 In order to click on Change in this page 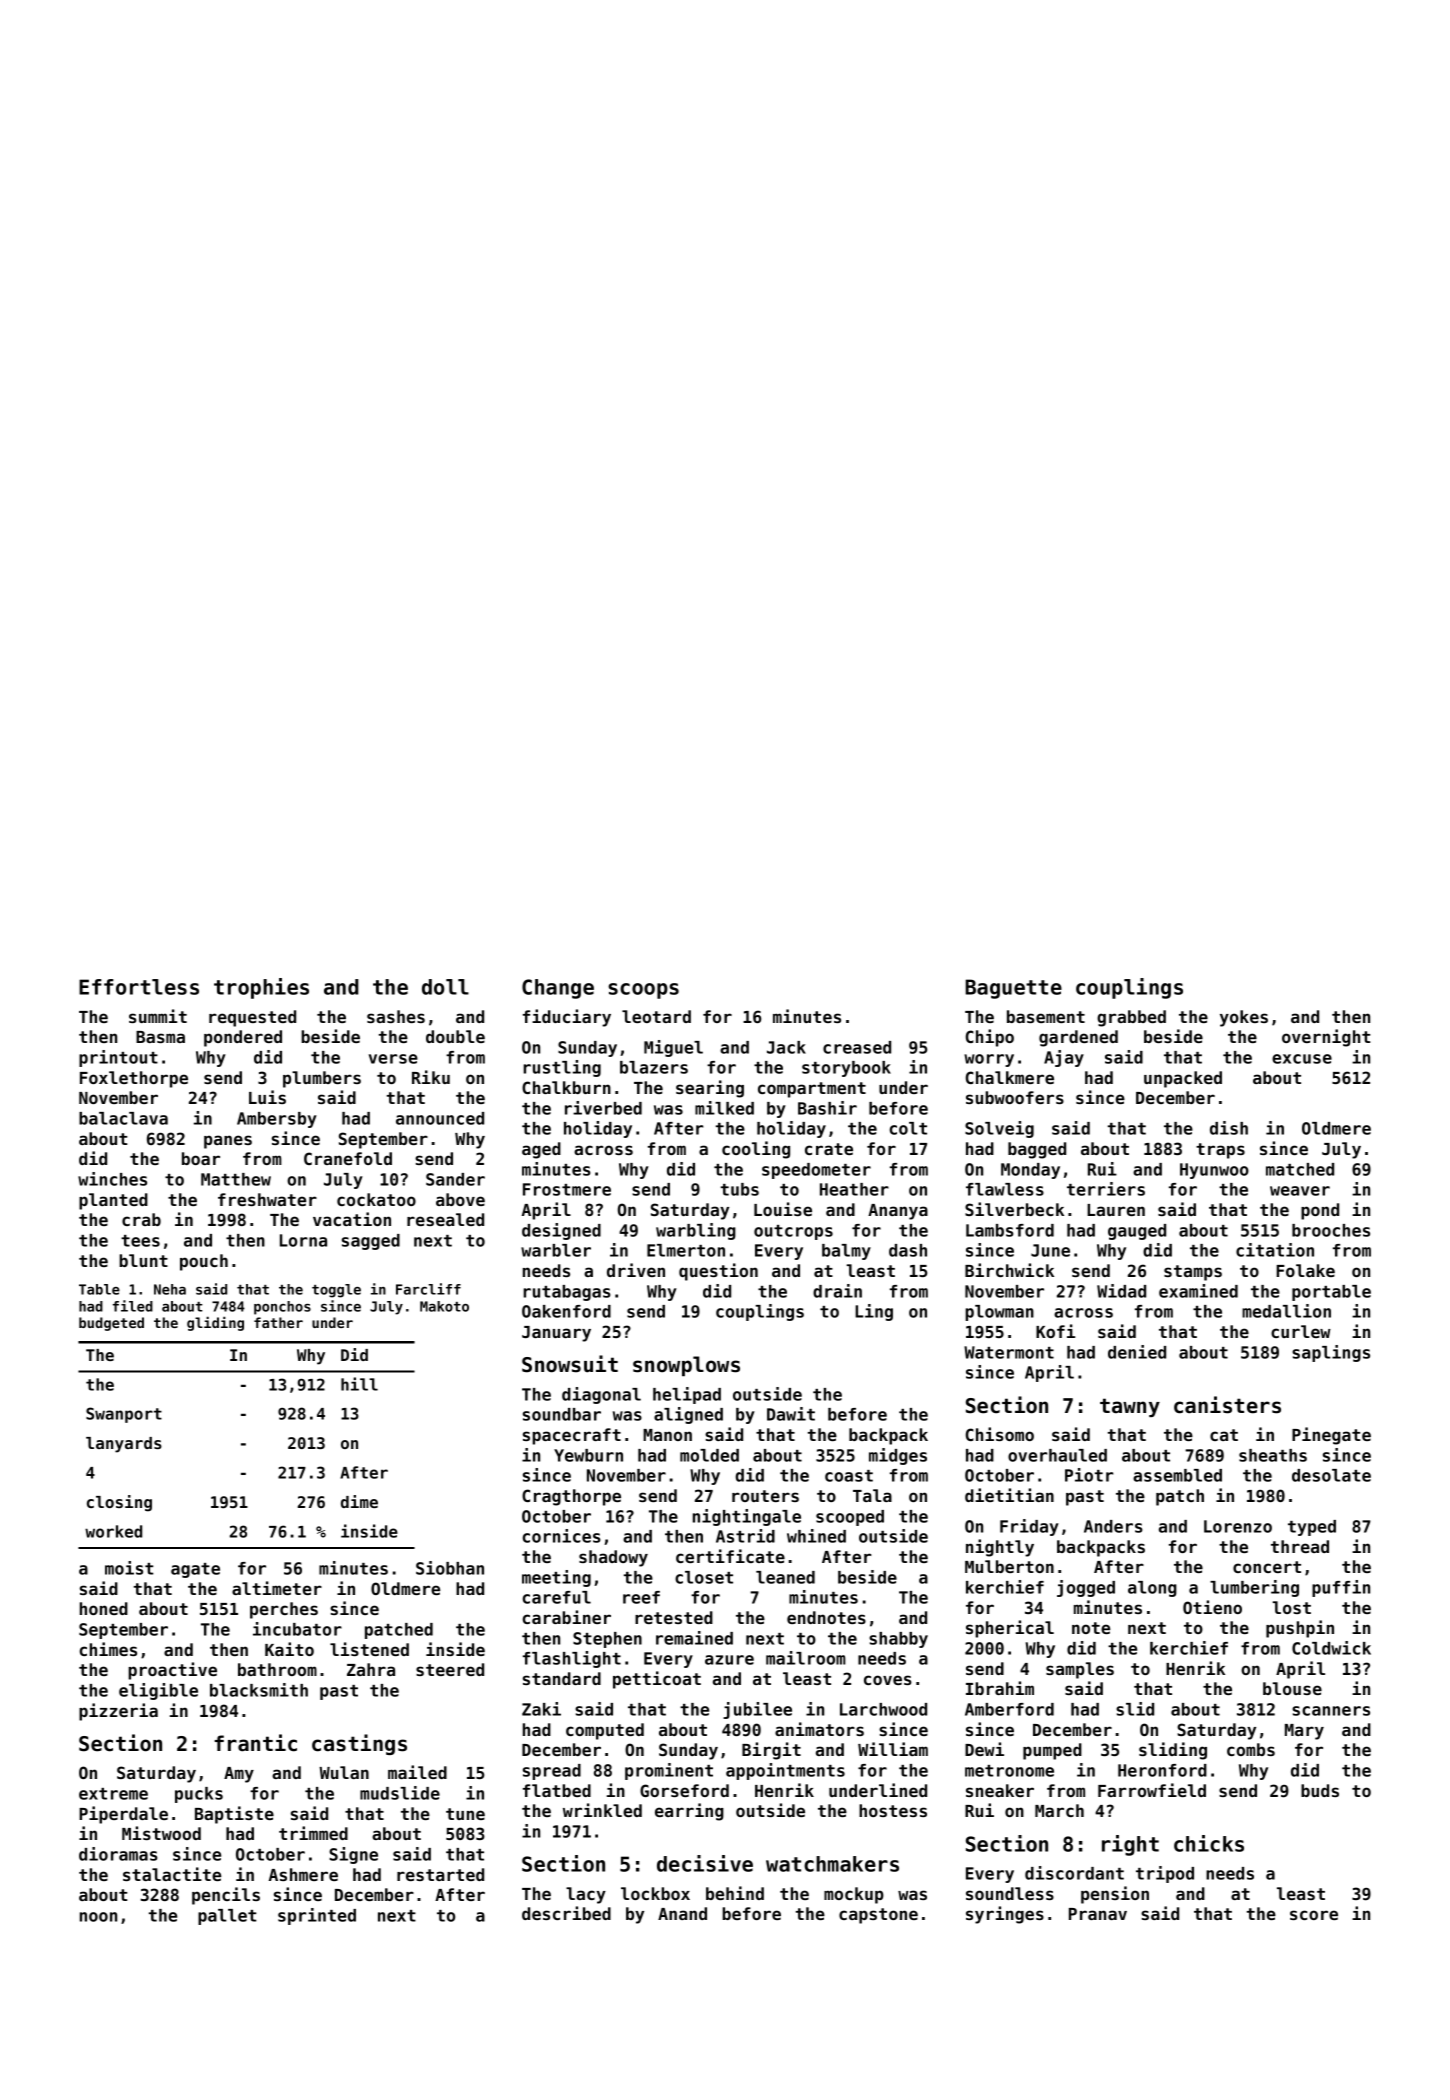, I will do `click(558, 989)`.
